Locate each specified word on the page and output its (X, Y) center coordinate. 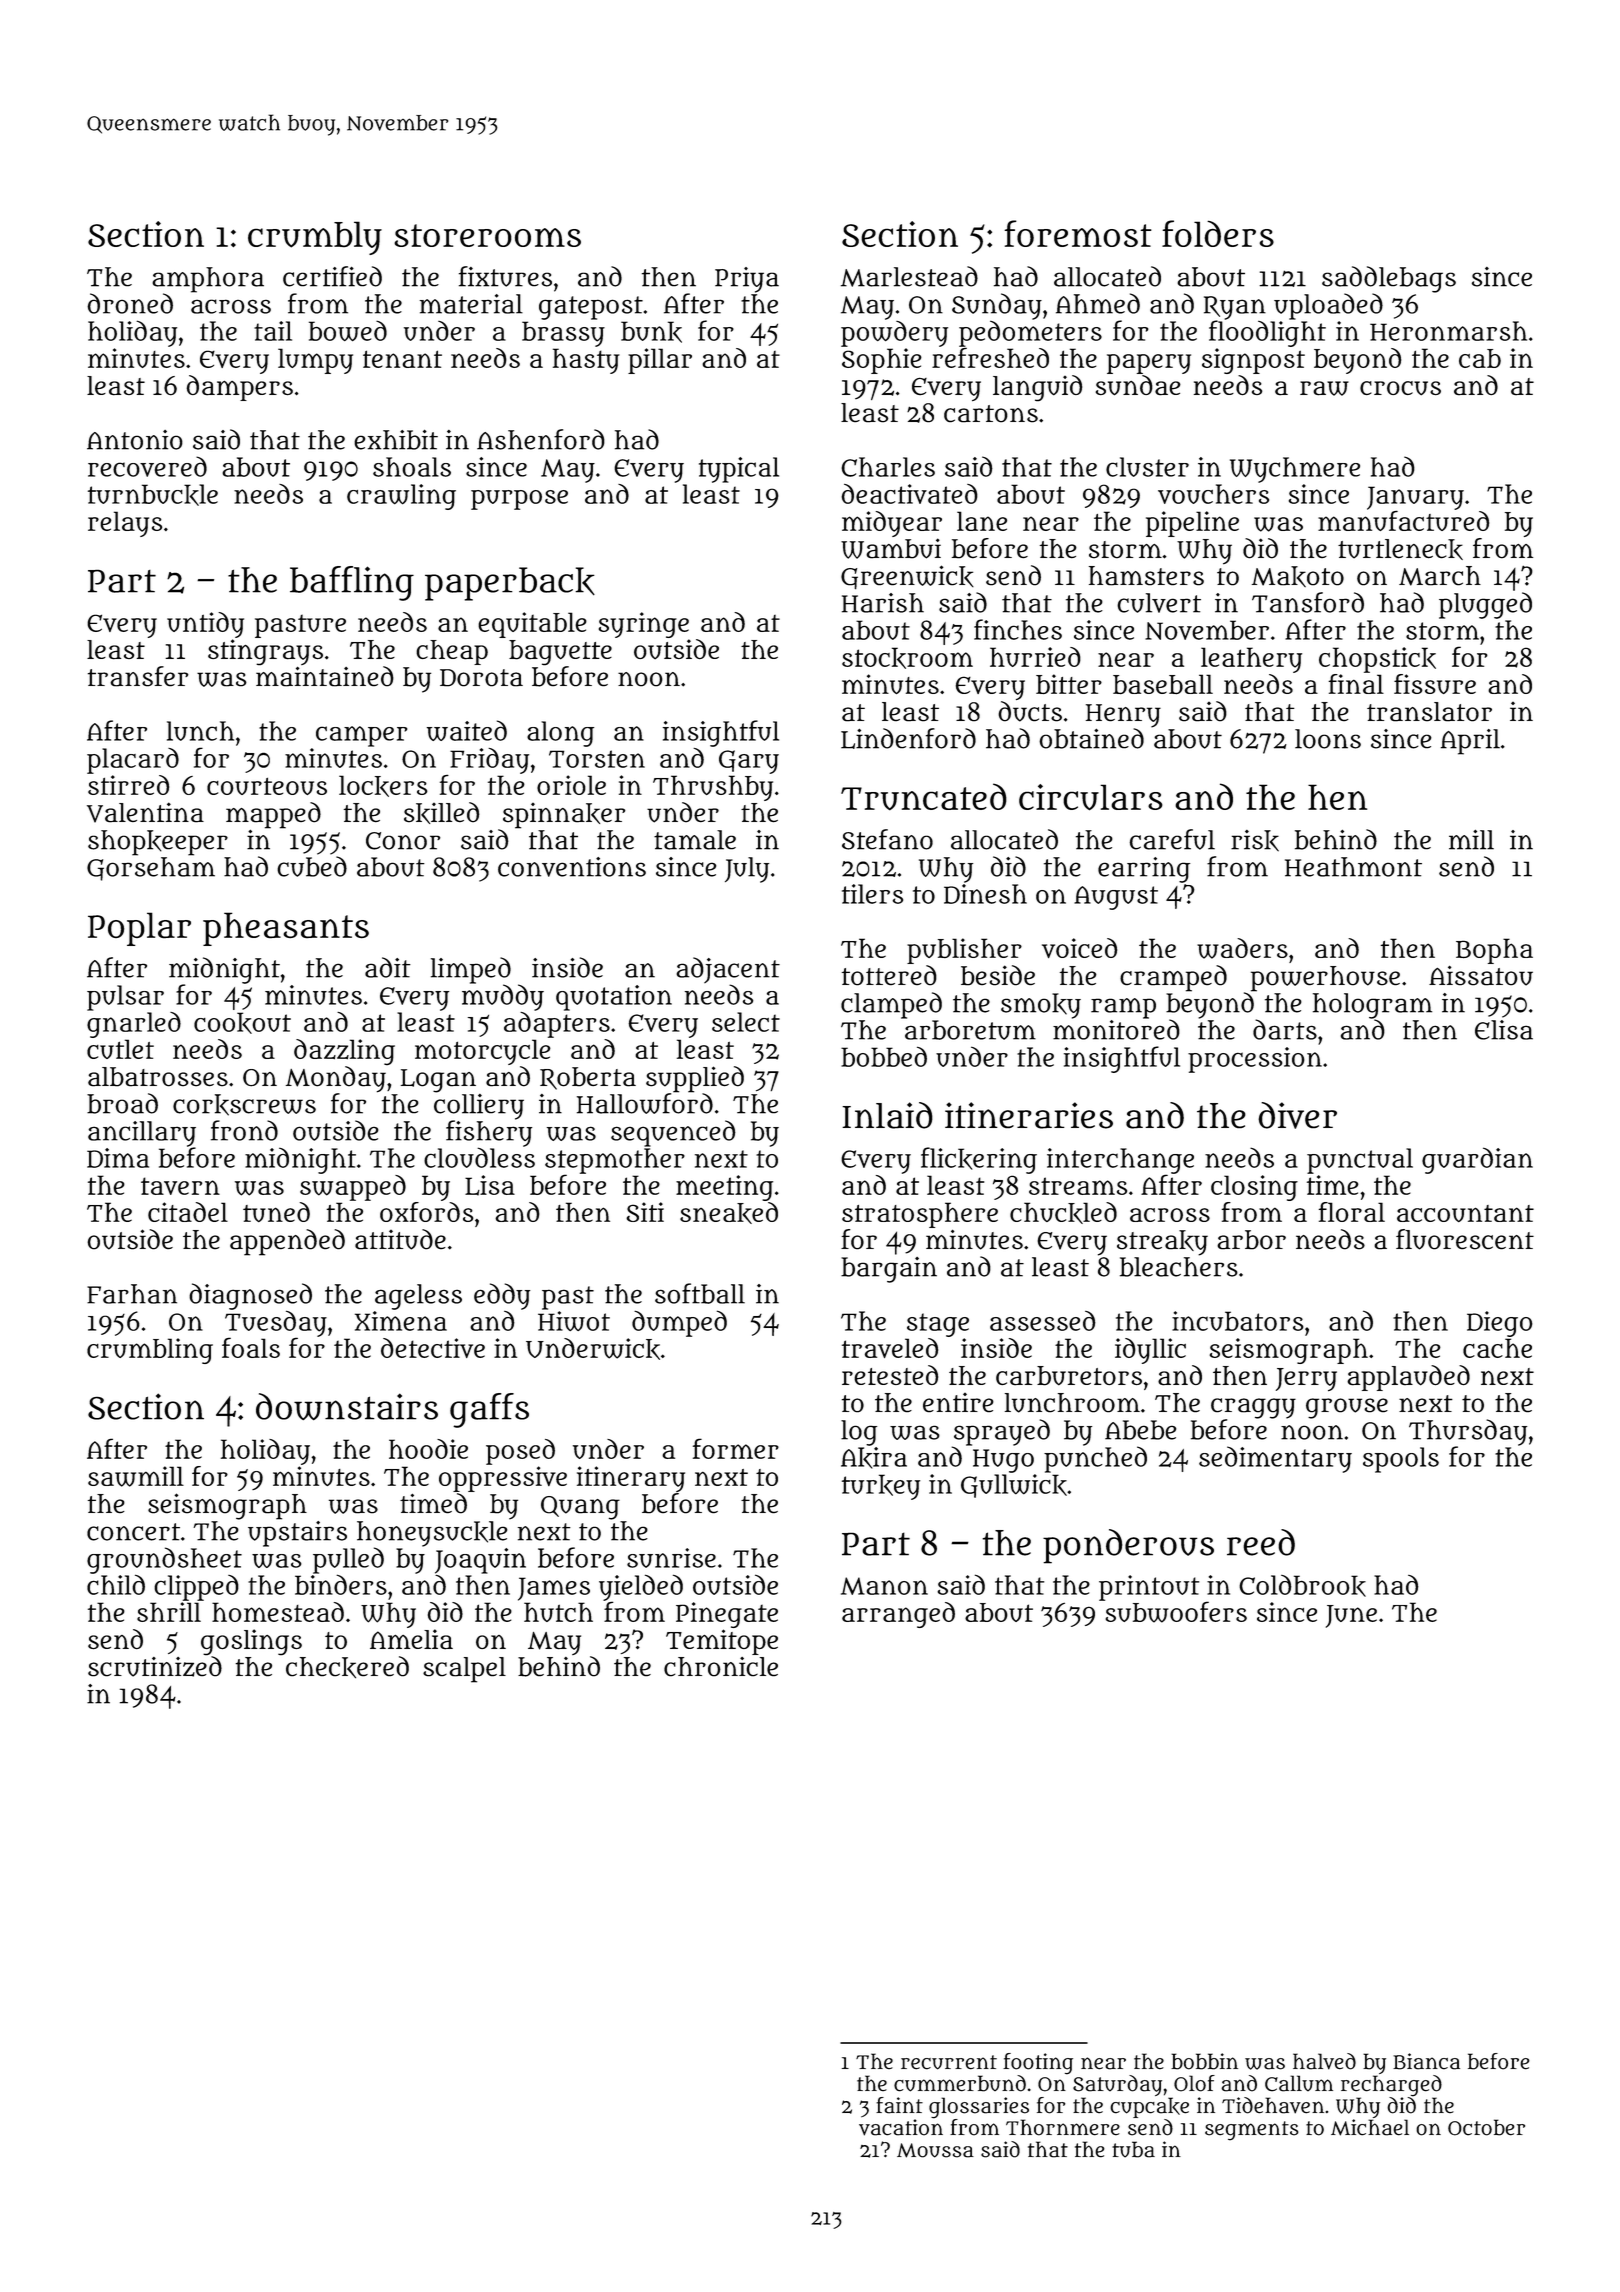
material (471, 304)
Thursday (1468, 1432)
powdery (894, 334)
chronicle (721, 1667)
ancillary (142, 1134)
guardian (1477, 1160)
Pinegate (727, 1615)
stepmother (615, 1161)
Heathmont (1353, 867)
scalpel (464, 1670)
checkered (347, 1667)
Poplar (139, 929)
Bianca (1426, 2061)
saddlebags (1389, 279)
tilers (872, 894)
